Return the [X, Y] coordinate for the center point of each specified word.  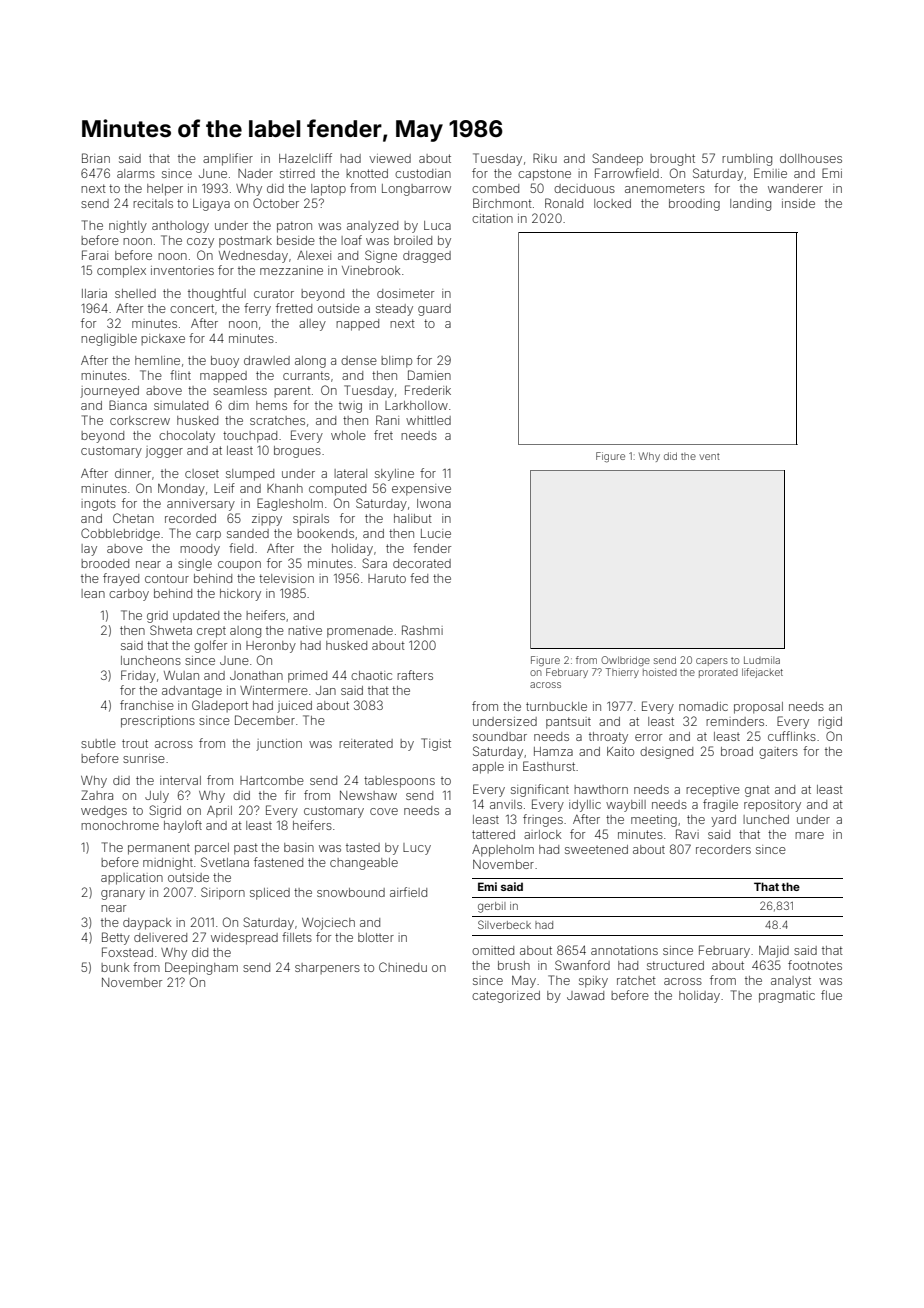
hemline [157, 360]
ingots [98, 505]
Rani [387, 420]
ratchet [636, 980]
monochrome [120, 825]
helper [165, 190]
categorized [506, 997]
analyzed [372, 227]
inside [798, 203]
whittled [428, 420]
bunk [115, 967]
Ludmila [762, 660]
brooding [694, 205]
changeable [364, 864]
